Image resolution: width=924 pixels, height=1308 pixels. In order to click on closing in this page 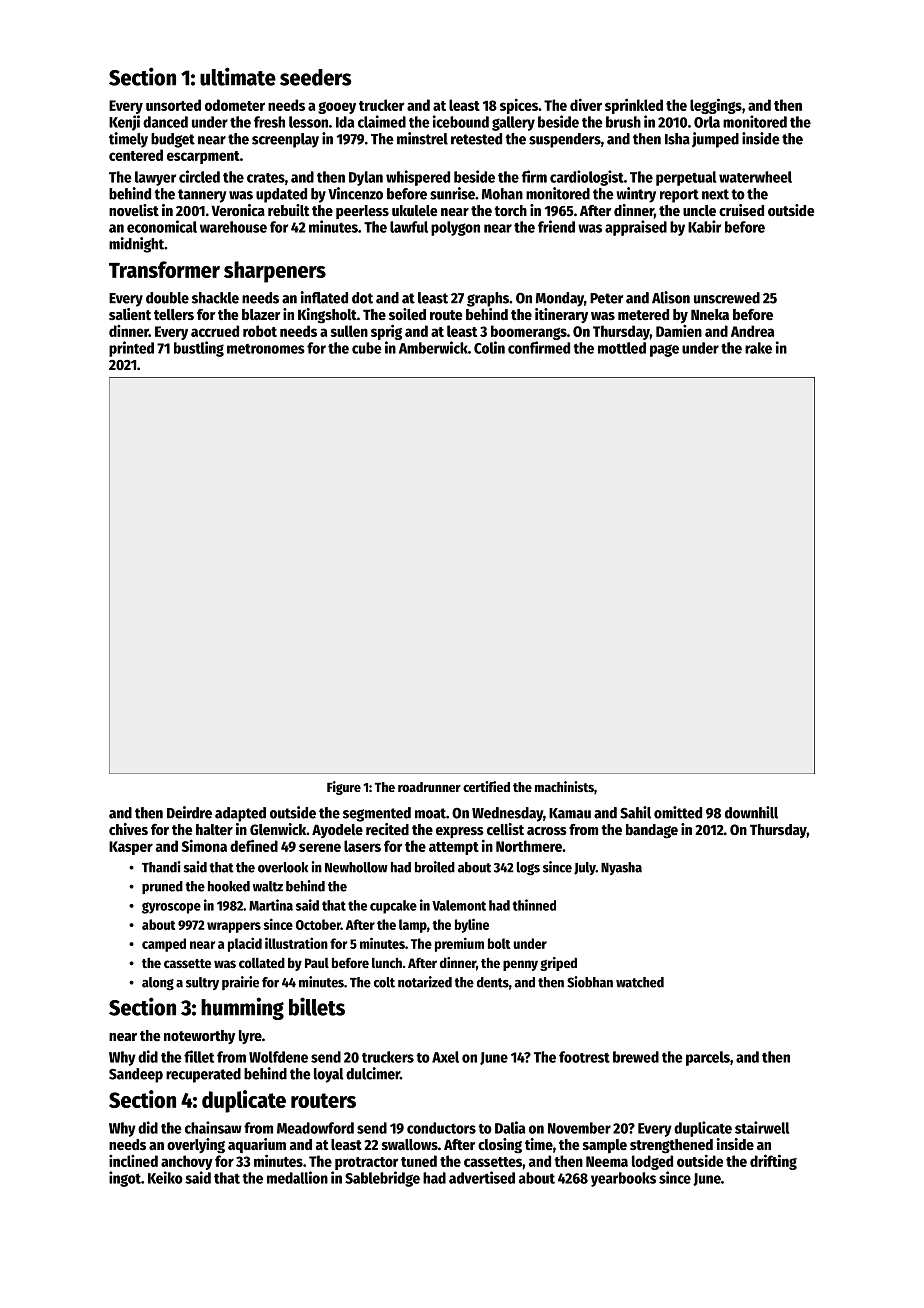, I will do `click(500, 1146)`.
